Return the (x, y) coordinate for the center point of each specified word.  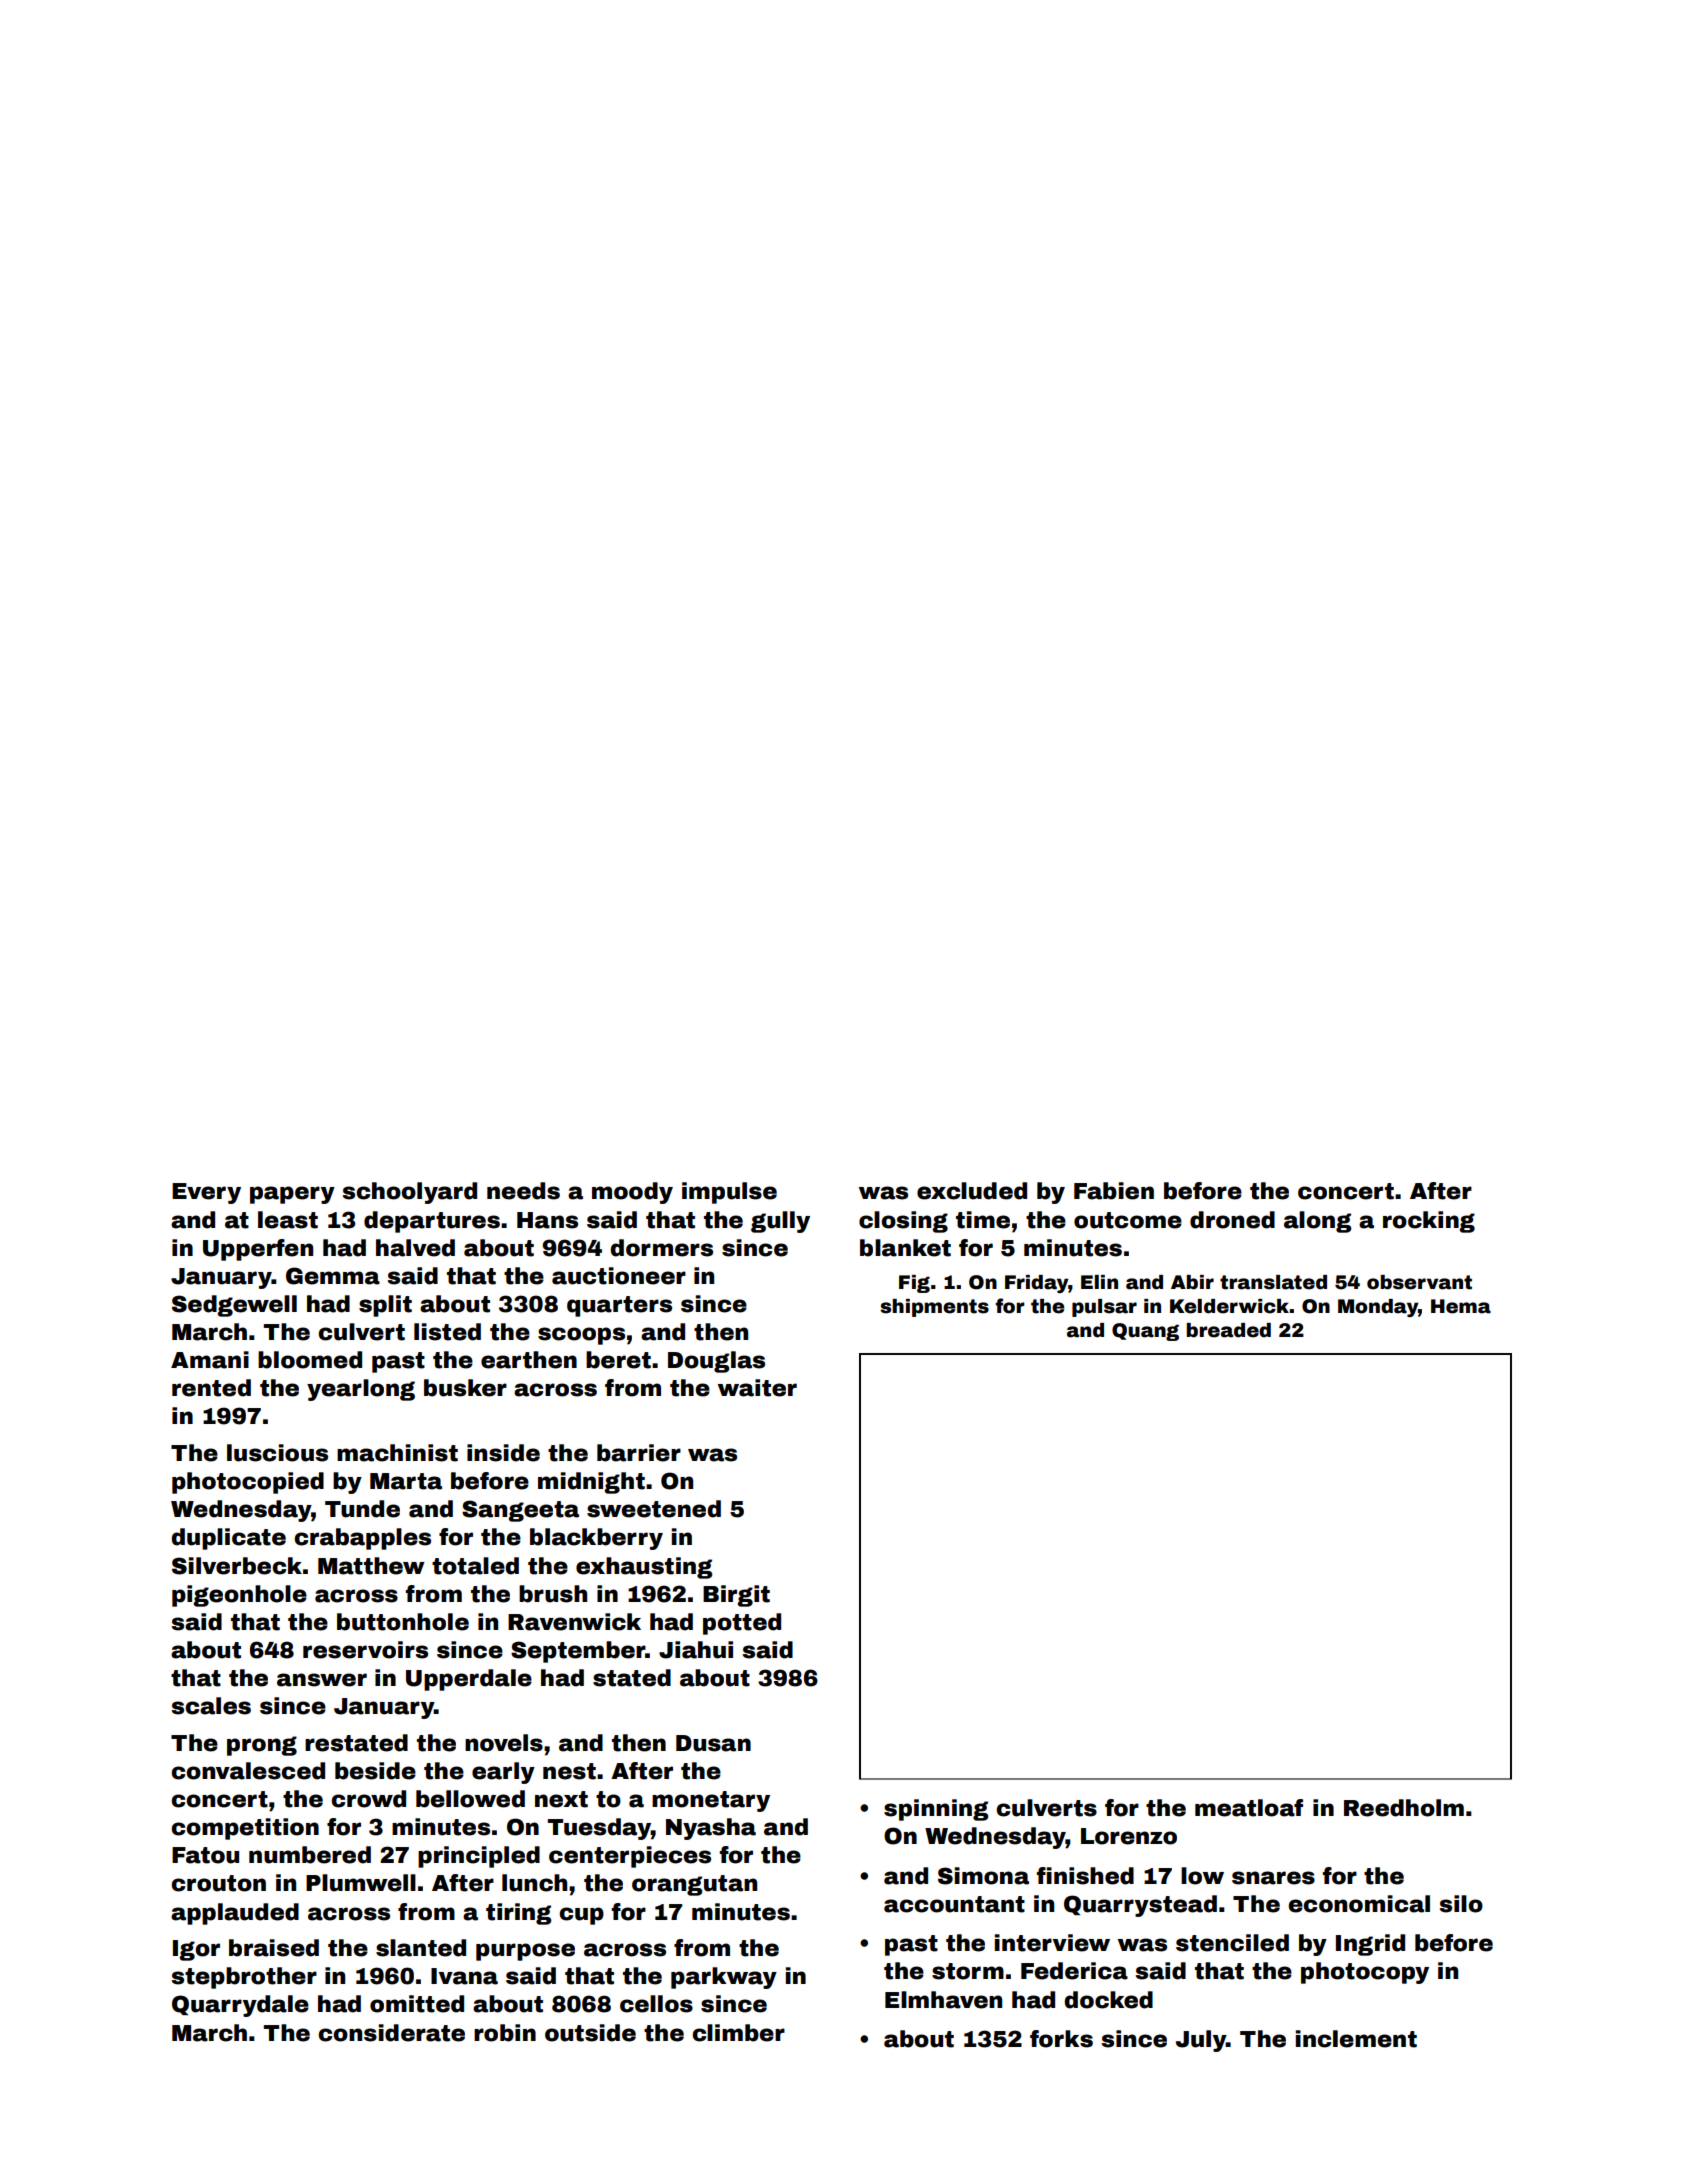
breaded (1228, 1330)
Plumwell (361, 1883)
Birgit (736, 1596)
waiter (757, 1388)
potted (742, 1624)
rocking (1429, 1222)
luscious (277, 1453)
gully (780, 1222)
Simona (983, 1876)
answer (322, 1680)
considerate (391, 2033)
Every (206, 1193)
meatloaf (1249, 1808)
